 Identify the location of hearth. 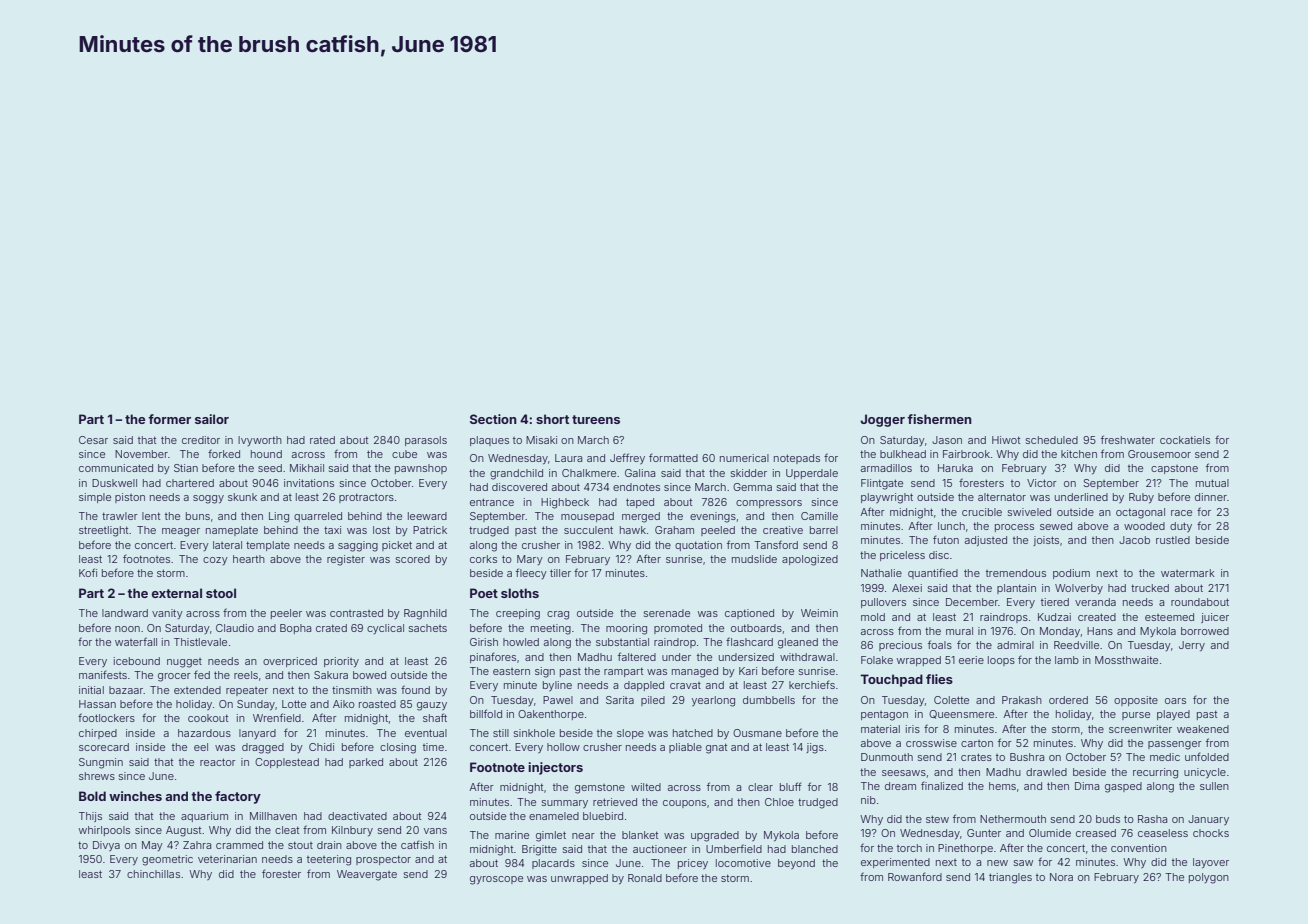
(249, 559).
